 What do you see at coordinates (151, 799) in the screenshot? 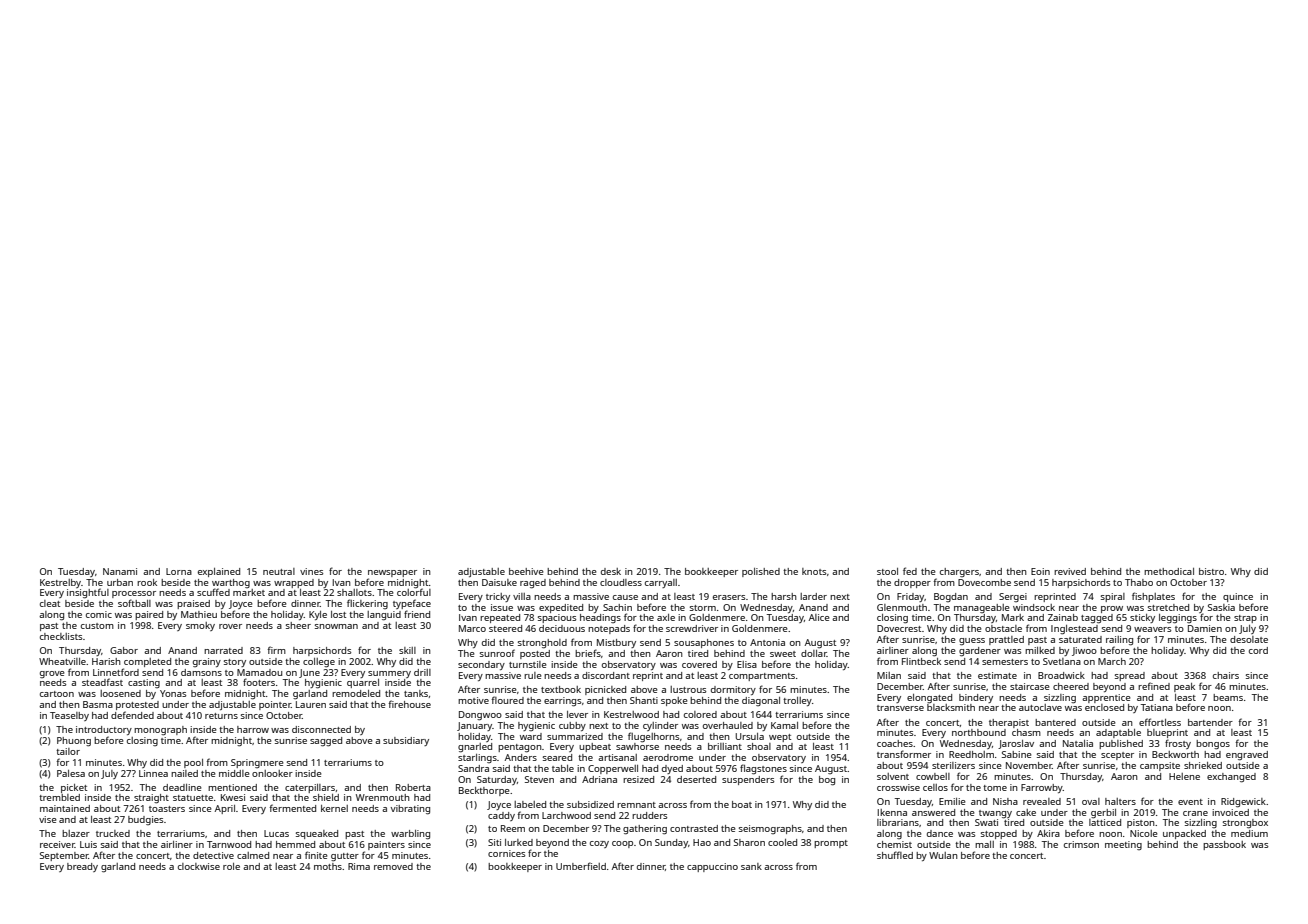
I see `straight` at bounding box center [151, 799].
